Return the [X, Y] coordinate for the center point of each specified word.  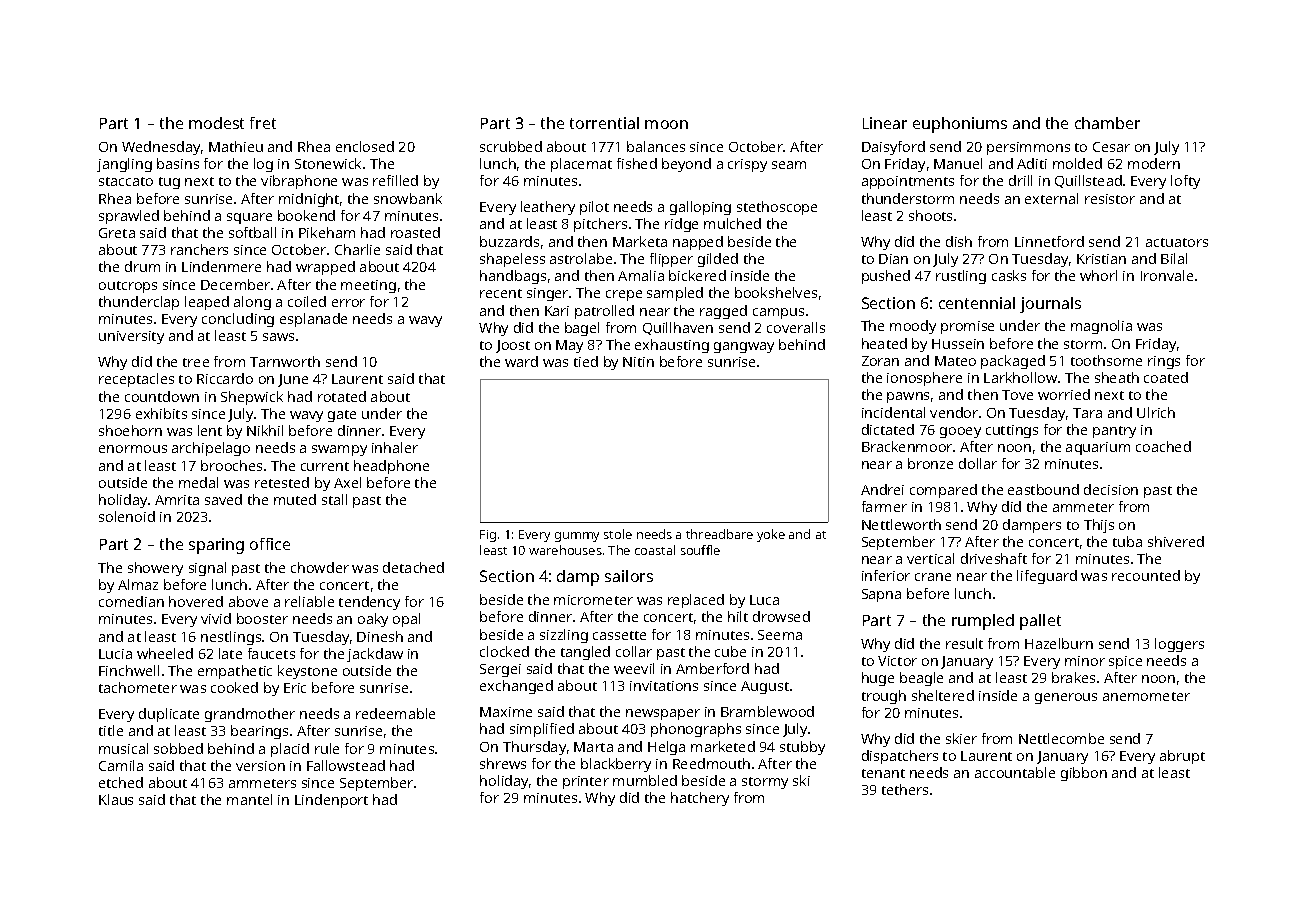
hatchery [700, 799]
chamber [1107, 123]
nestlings [231, 638]
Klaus [116, 799]
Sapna [881, 595]
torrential [604, 123]
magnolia [1101, 327]
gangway [744, 347]
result [964, 643]
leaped [207, 303]
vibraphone [299, 182]
